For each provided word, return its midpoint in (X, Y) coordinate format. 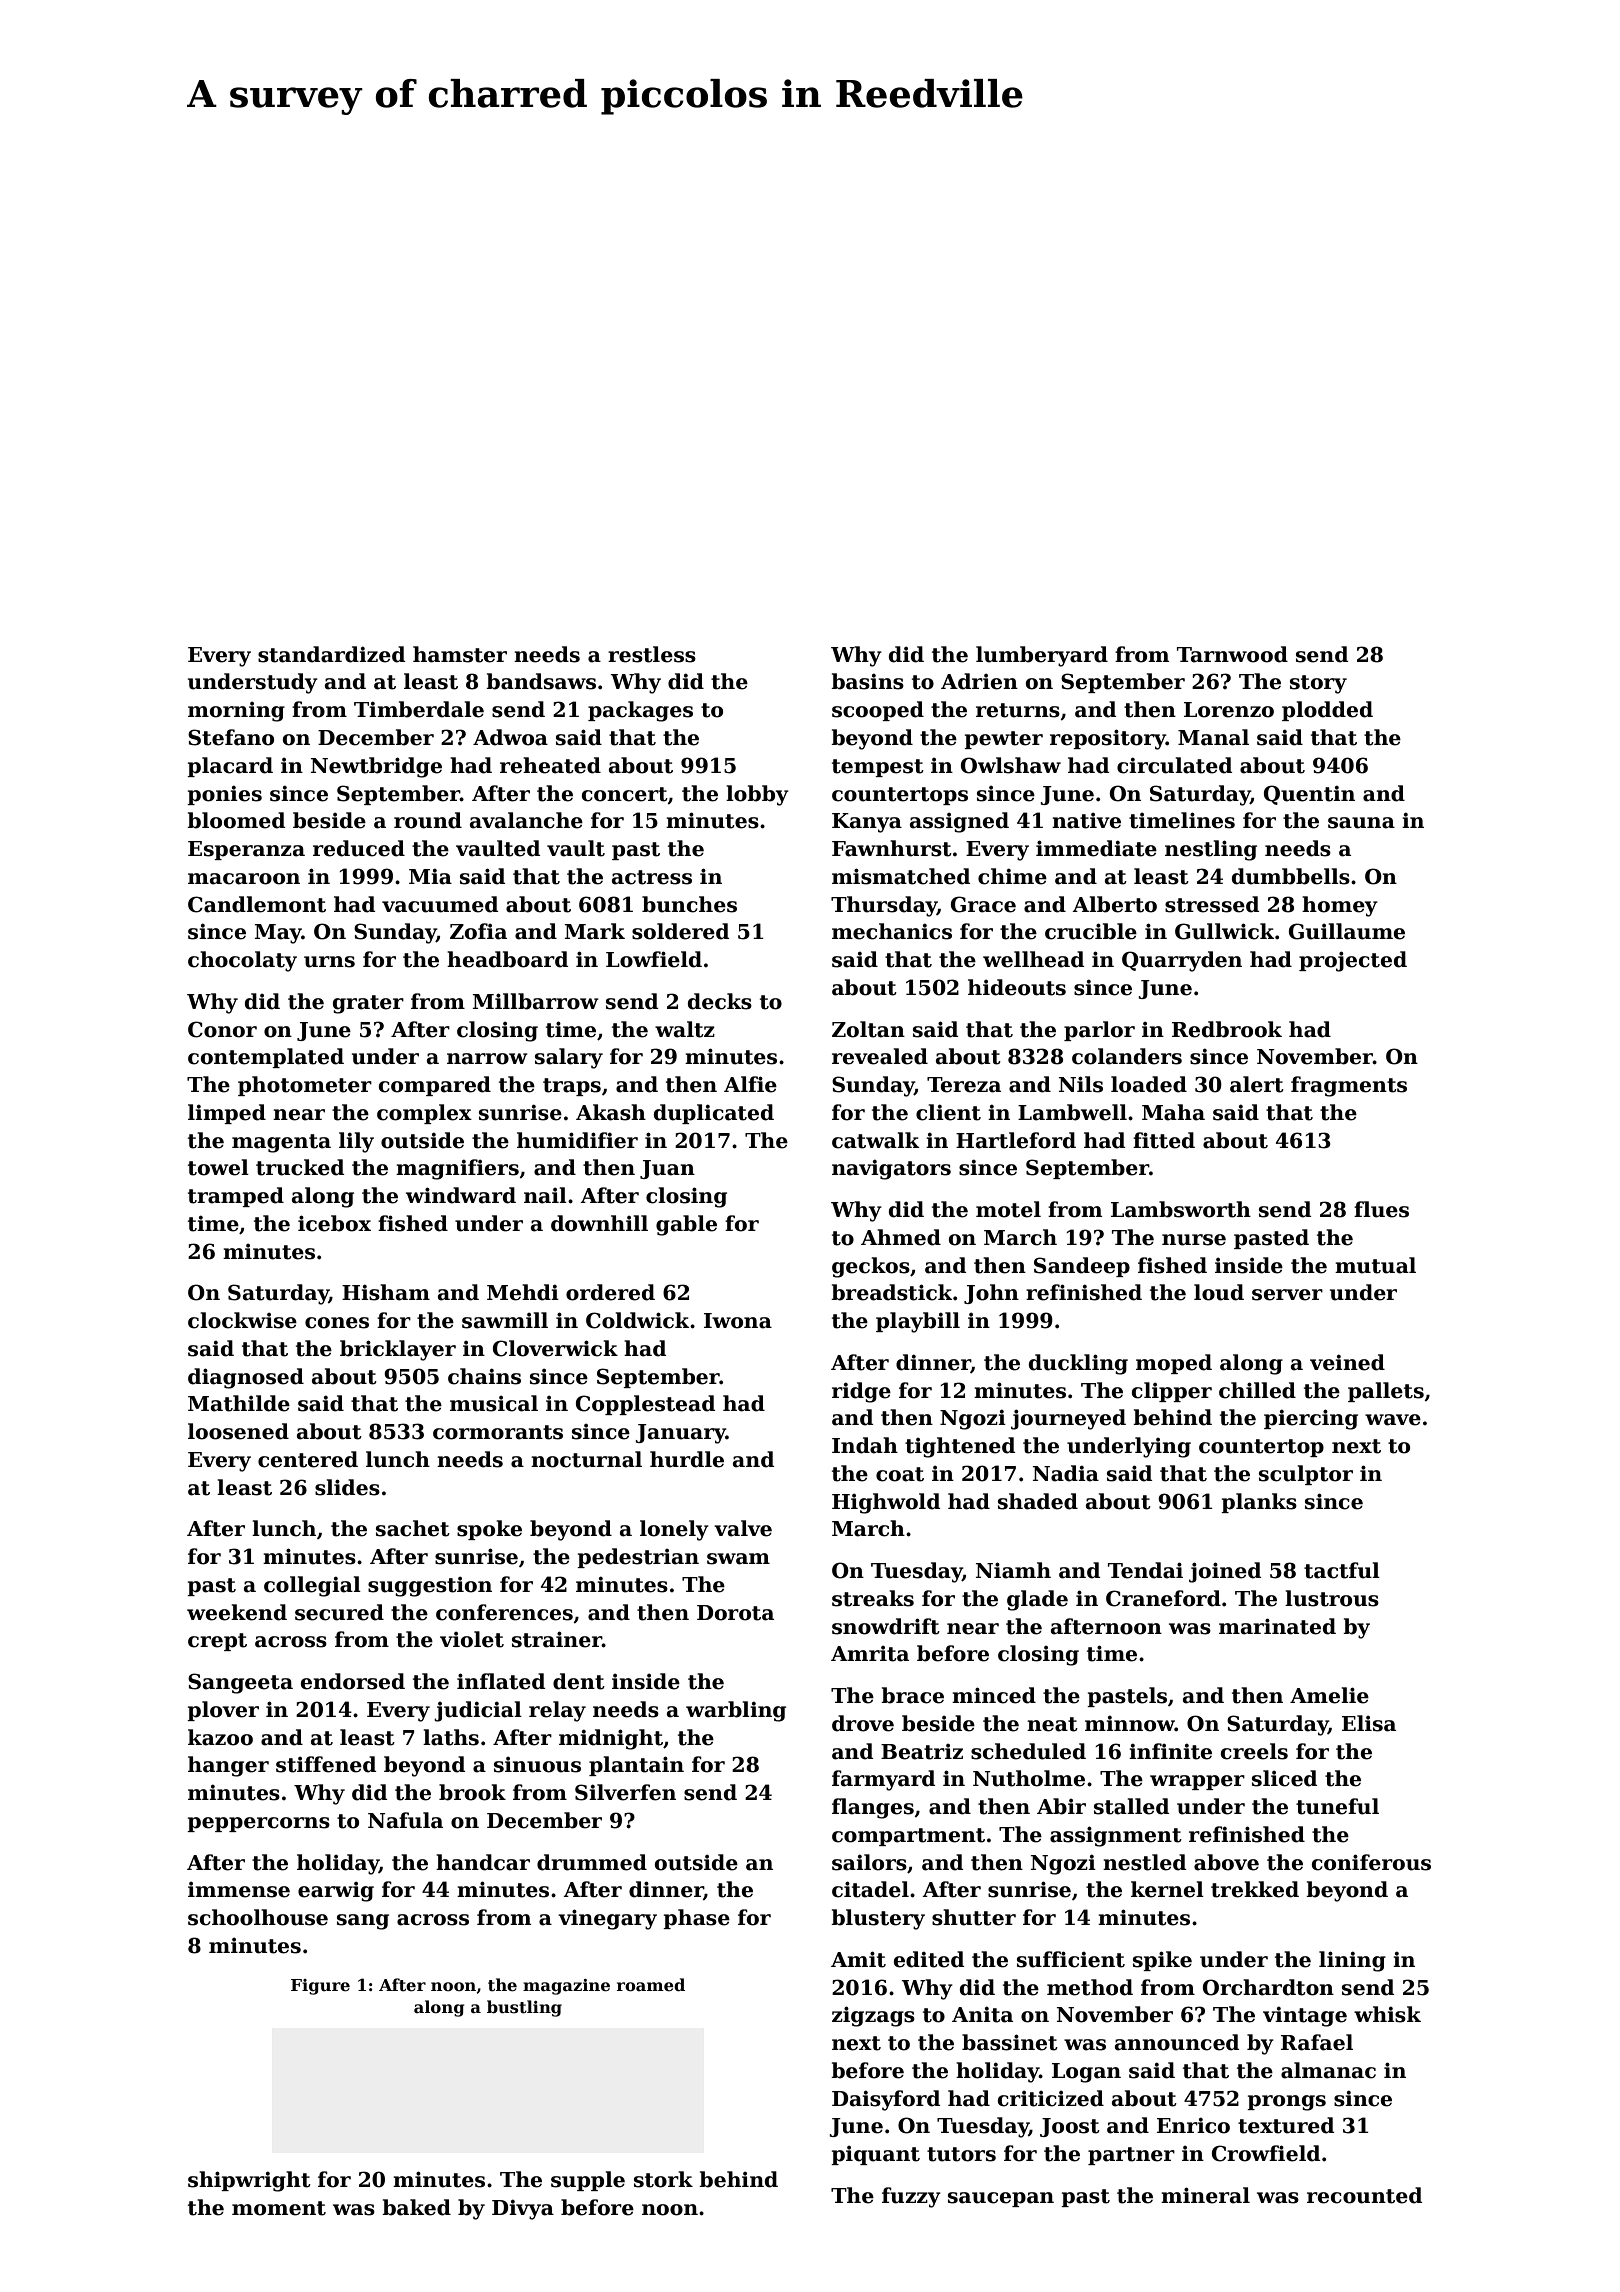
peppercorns (258, 1824)
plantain (636, 1766)
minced (994, 1695)
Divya (523, 2210)
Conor (222, 1029)
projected (1353, 961)
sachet (413, 1528)
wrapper (1197, 1782)
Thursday (884, 906)
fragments (1349, 1086)
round (428, 820)
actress (652, 877)
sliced (1284, 1778)
